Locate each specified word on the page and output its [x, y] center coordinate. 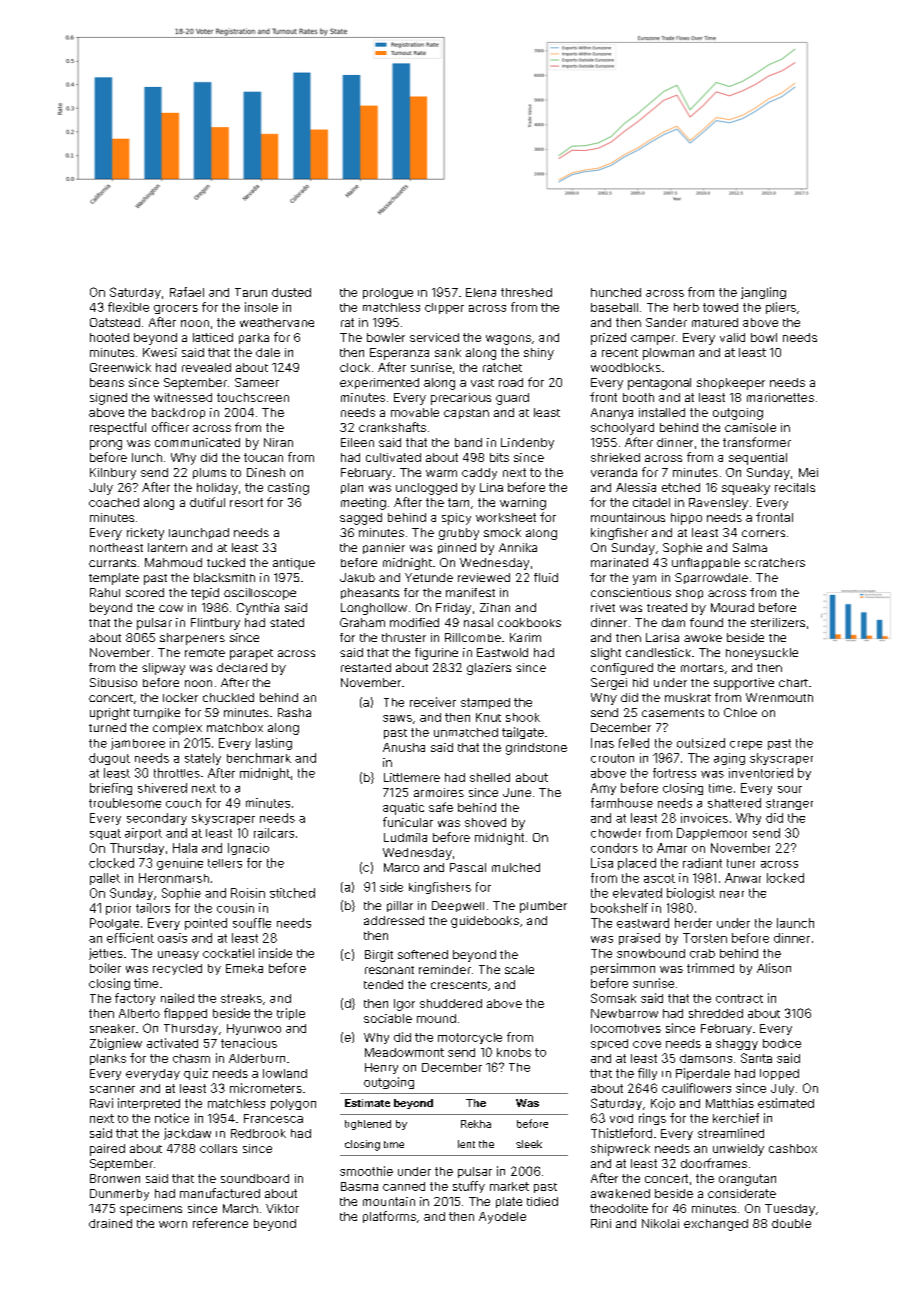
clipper [444, 308]
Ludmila [405, 837]
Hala [185, 848]
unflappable [706, 564]
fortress [674, 773]
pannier [384, 548]
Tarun [251, 292]
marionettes [780, 397]
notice [172, 1118]
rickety [145, 534]
